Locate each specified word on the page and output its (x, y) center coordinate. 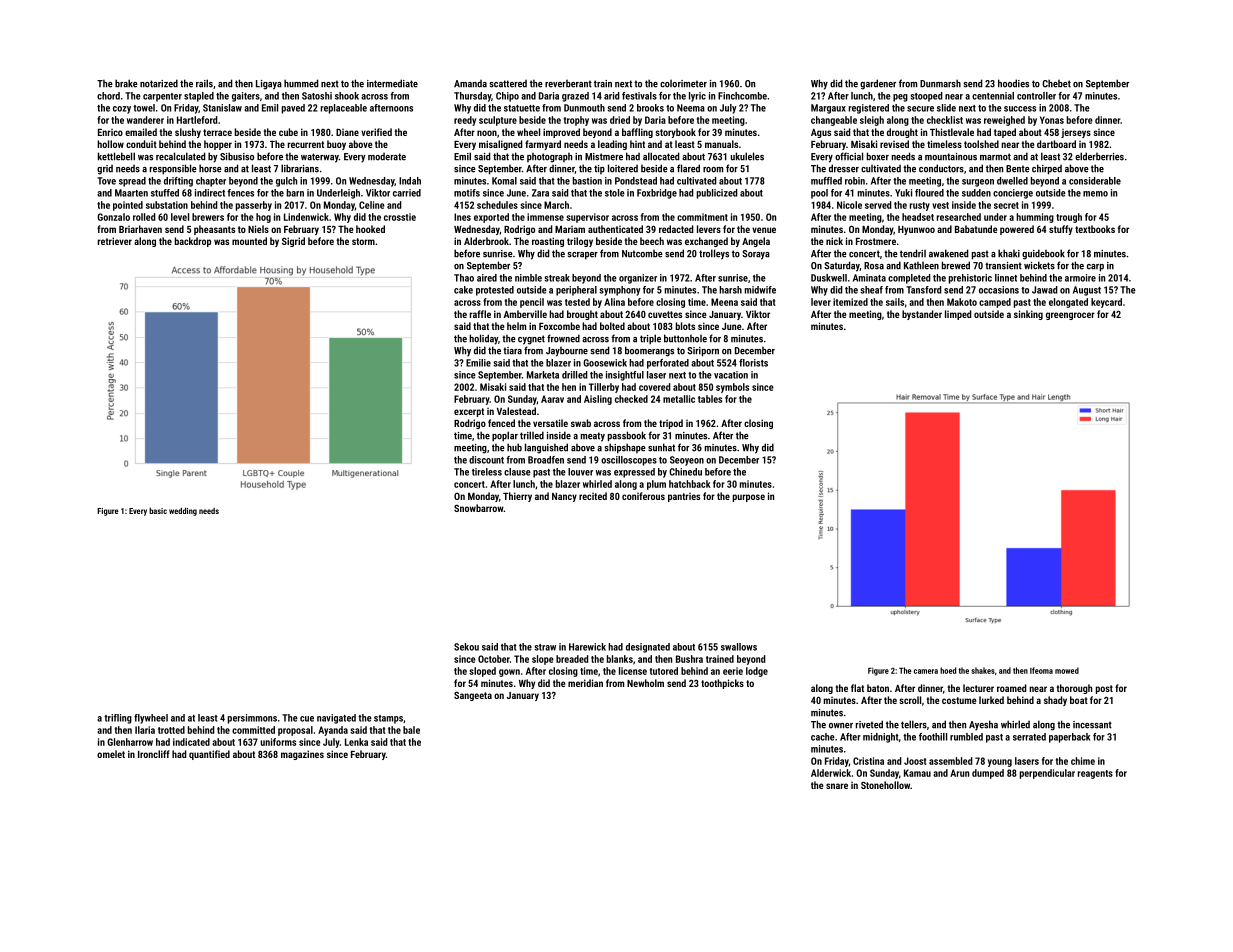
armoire (1080, 278)
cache (823, 737)
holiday (483, 339)
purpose (749, 498)
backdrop (193, 242)
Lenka (356, 742)
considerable (1095, 181)
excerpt (469, 412)
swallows (739, 647)
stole (615, 193)
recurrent (306, 144)
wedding (183, 511)
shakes (983, 670)
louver (580, 472)
